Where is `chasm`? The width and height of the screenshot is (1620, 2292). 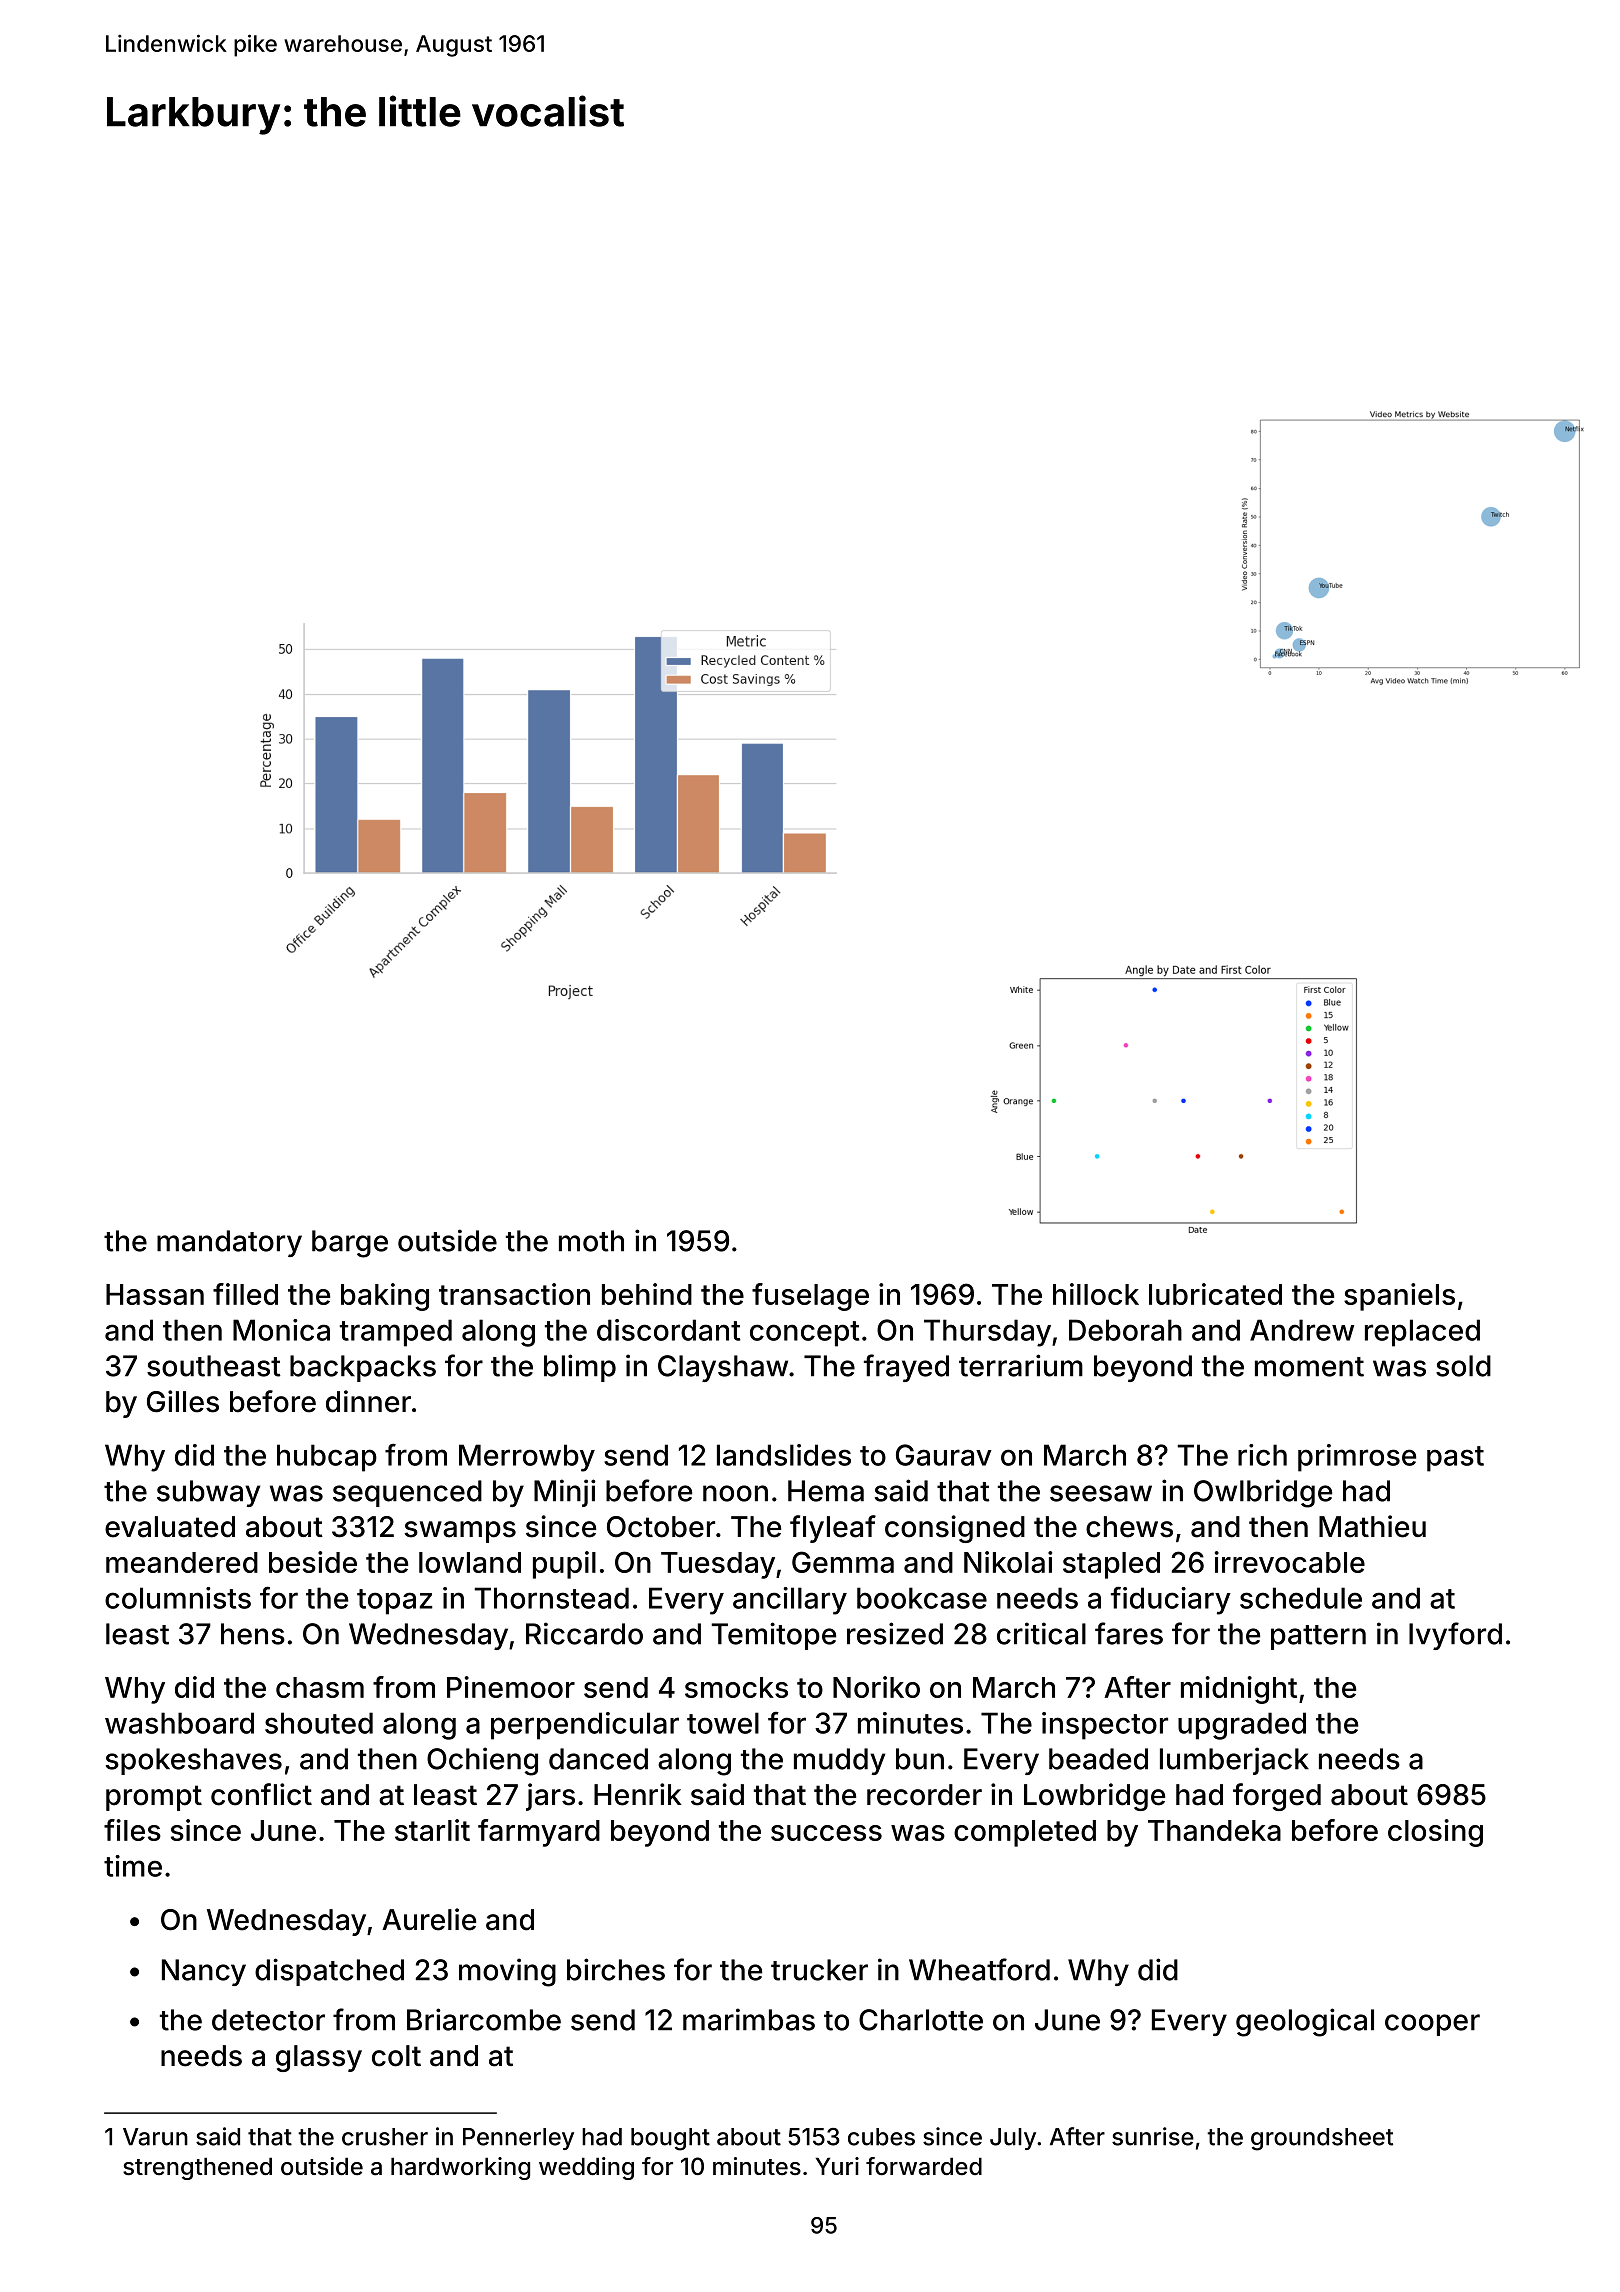 chasm is located at coordinates (320, 1687).
